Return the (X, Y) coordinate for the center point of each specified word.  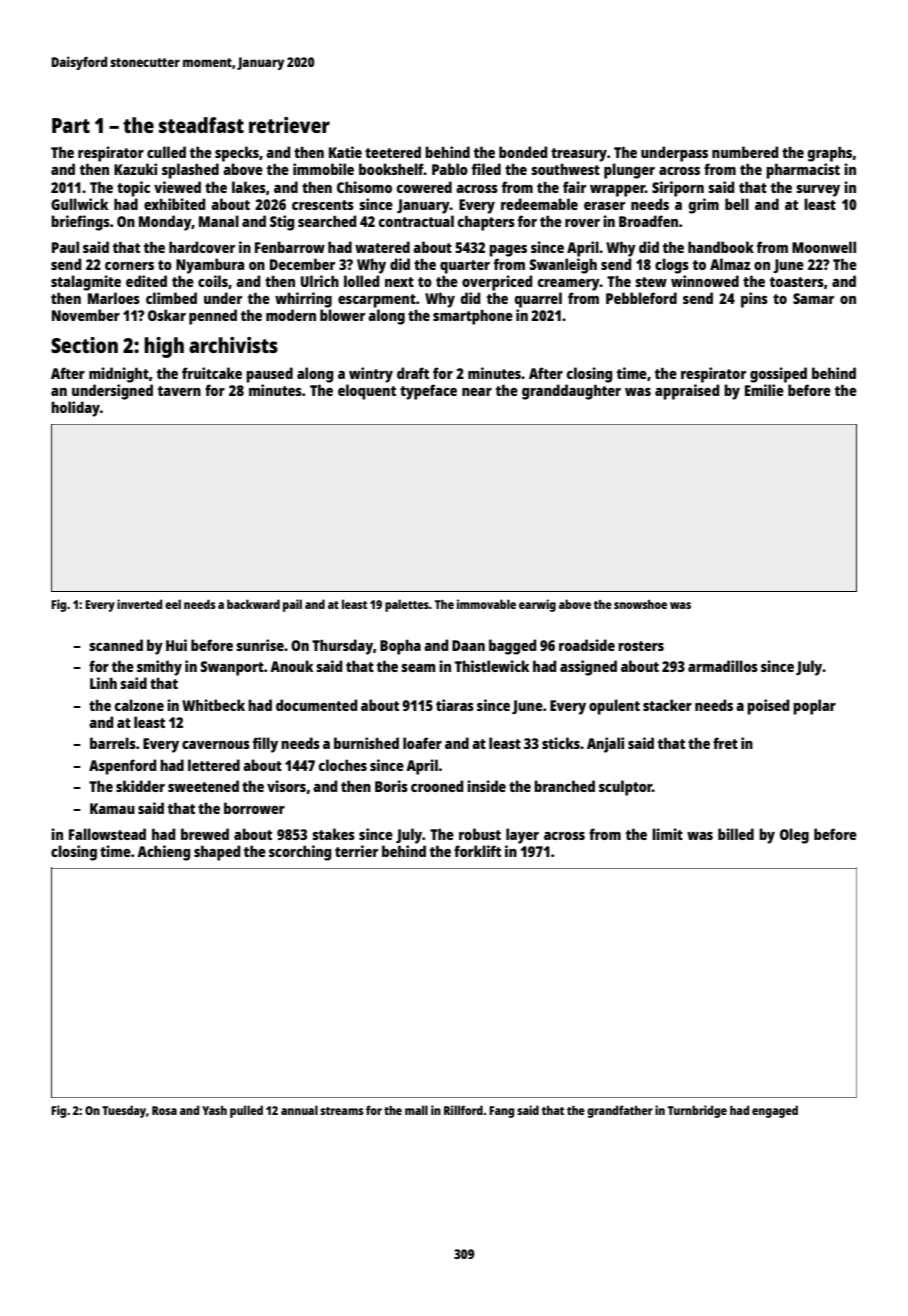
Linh (103, 683)
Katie (345, 152)
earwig (537, 605)
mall (416, 1110)
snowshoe (640, 604)
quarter (465, 267)
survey (818, 191)
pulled (246, 1111)
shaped (217, 853)
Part (71, 125)
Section (84, 345)
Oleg (794, 836)
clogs (672, 266)
